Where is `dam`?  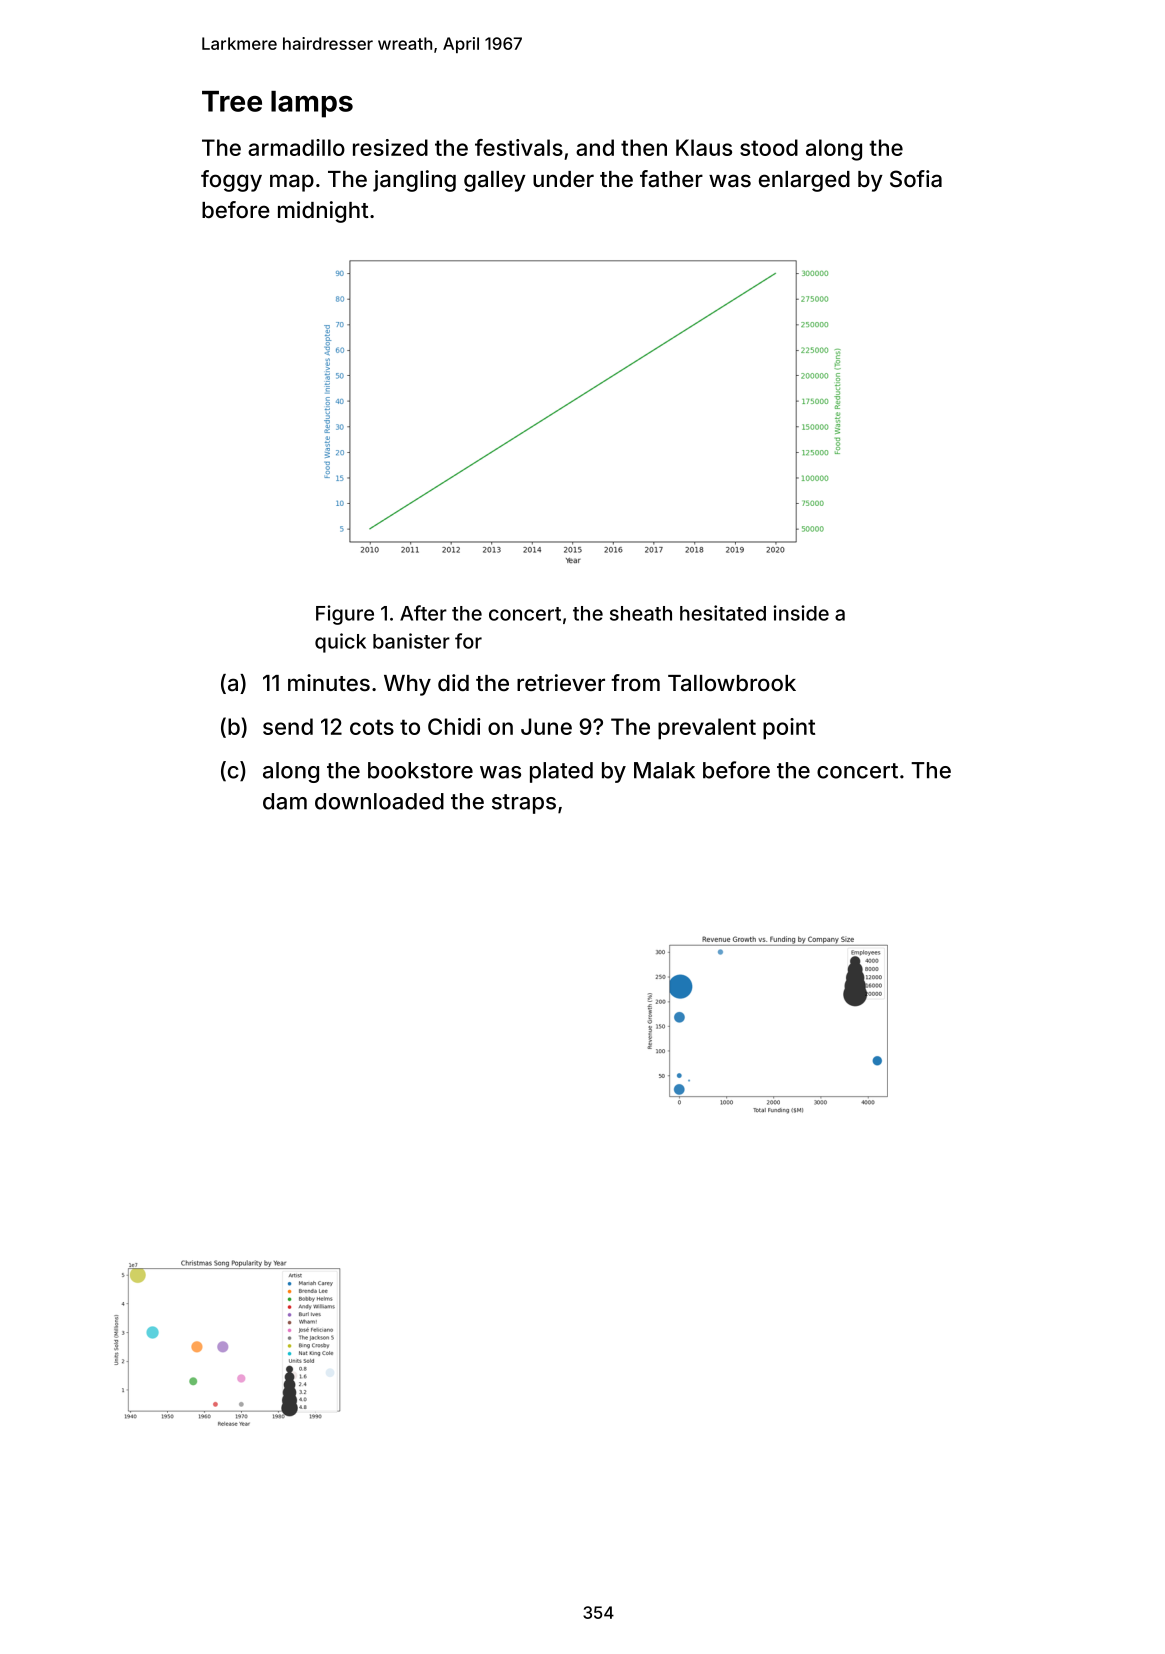 dam is located at coordinates (285, 801).
